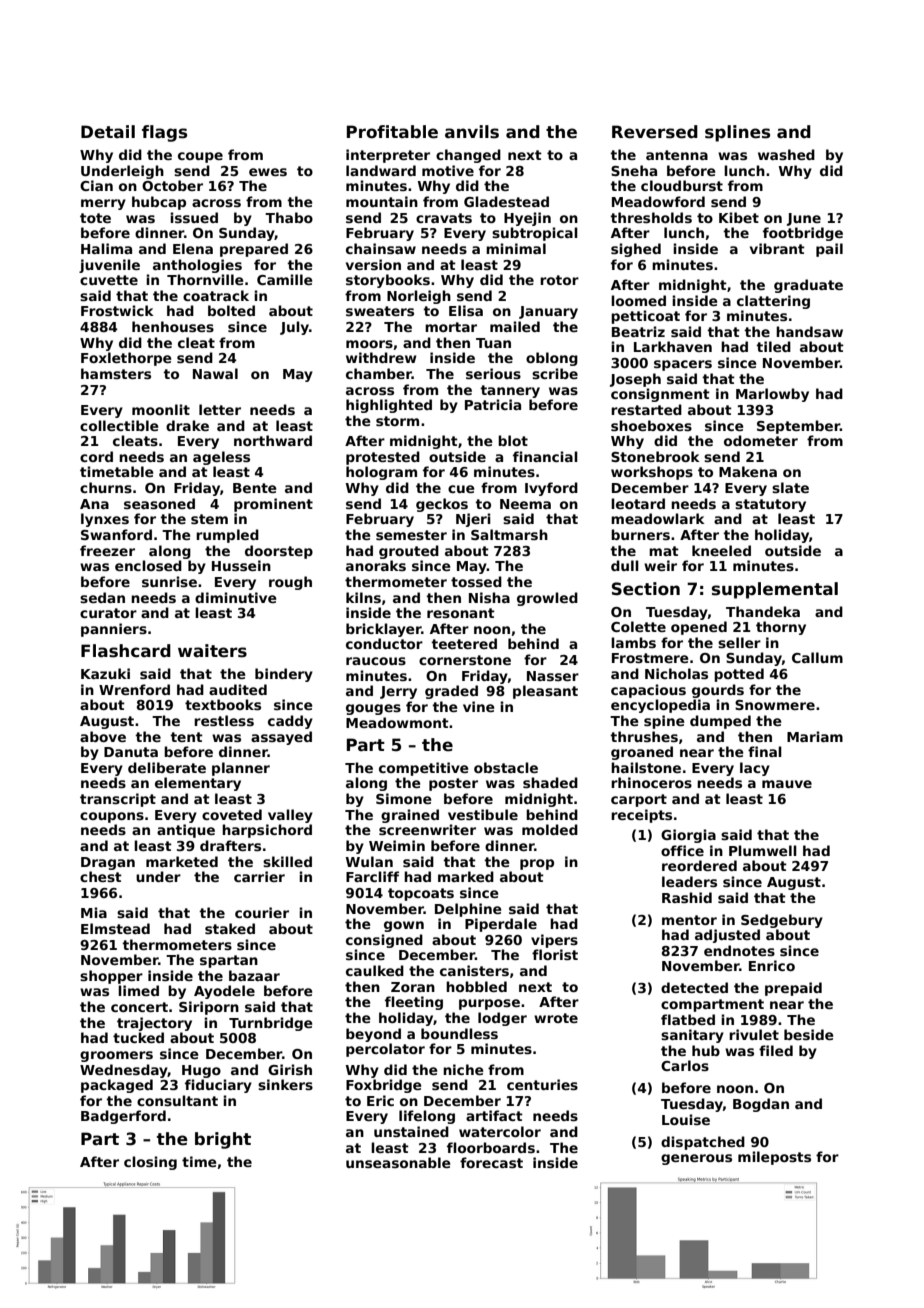 The width and height of the screenshot is (924, 1308). I want to click on Makena, so click(748, 471).
